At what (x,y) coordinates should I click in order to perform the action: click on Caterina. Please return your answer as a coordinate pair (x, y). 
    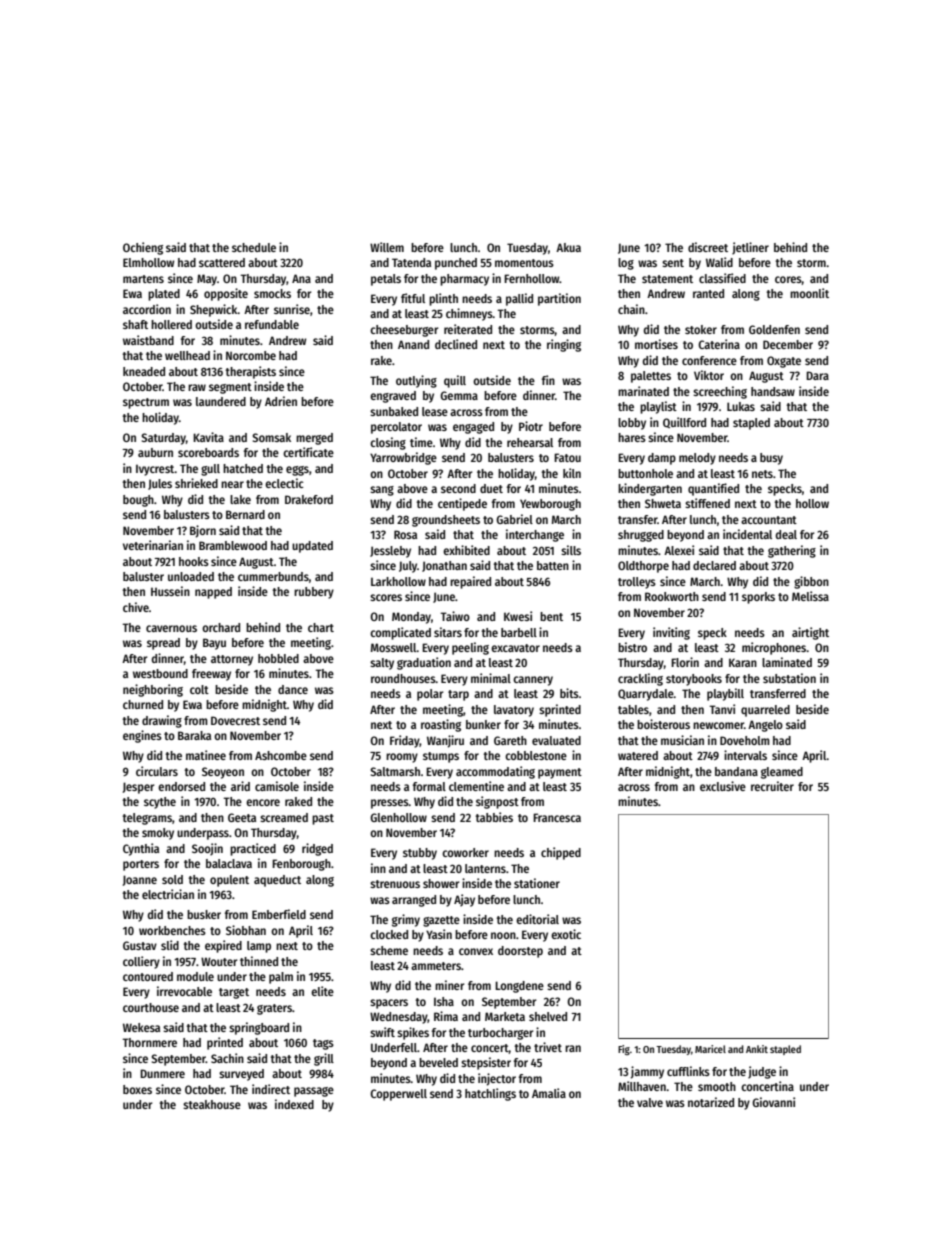
    Looking at the image, I should click on (719, 344).
